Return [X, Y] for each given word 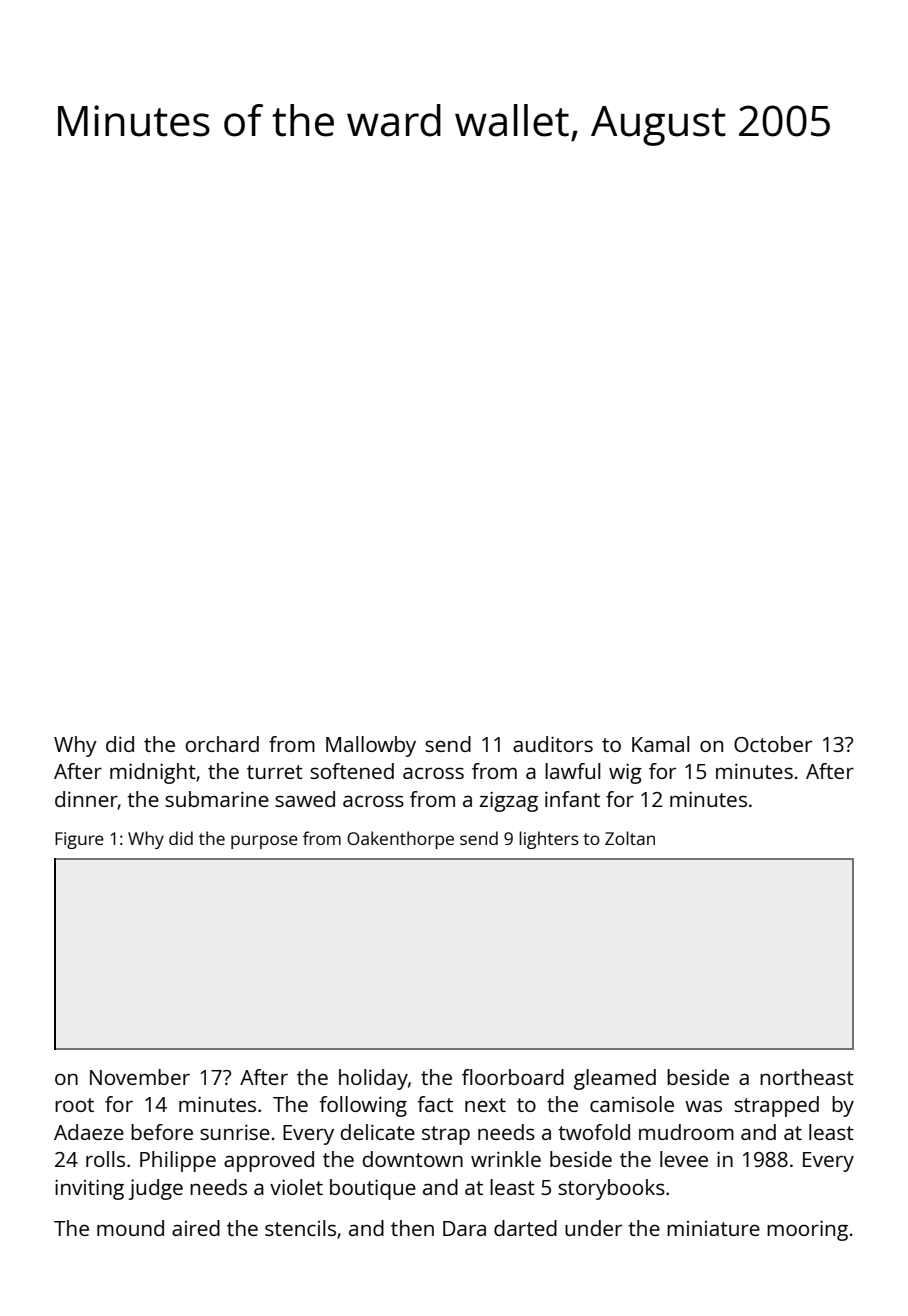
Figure [79, 840]
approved [269, 1161]
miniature [713, 1228]
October [773, 744]
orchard [222, 744]
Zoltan [630, 838]
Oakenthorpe [400, 840]
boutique [373, 1189]
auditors [553, 744]
